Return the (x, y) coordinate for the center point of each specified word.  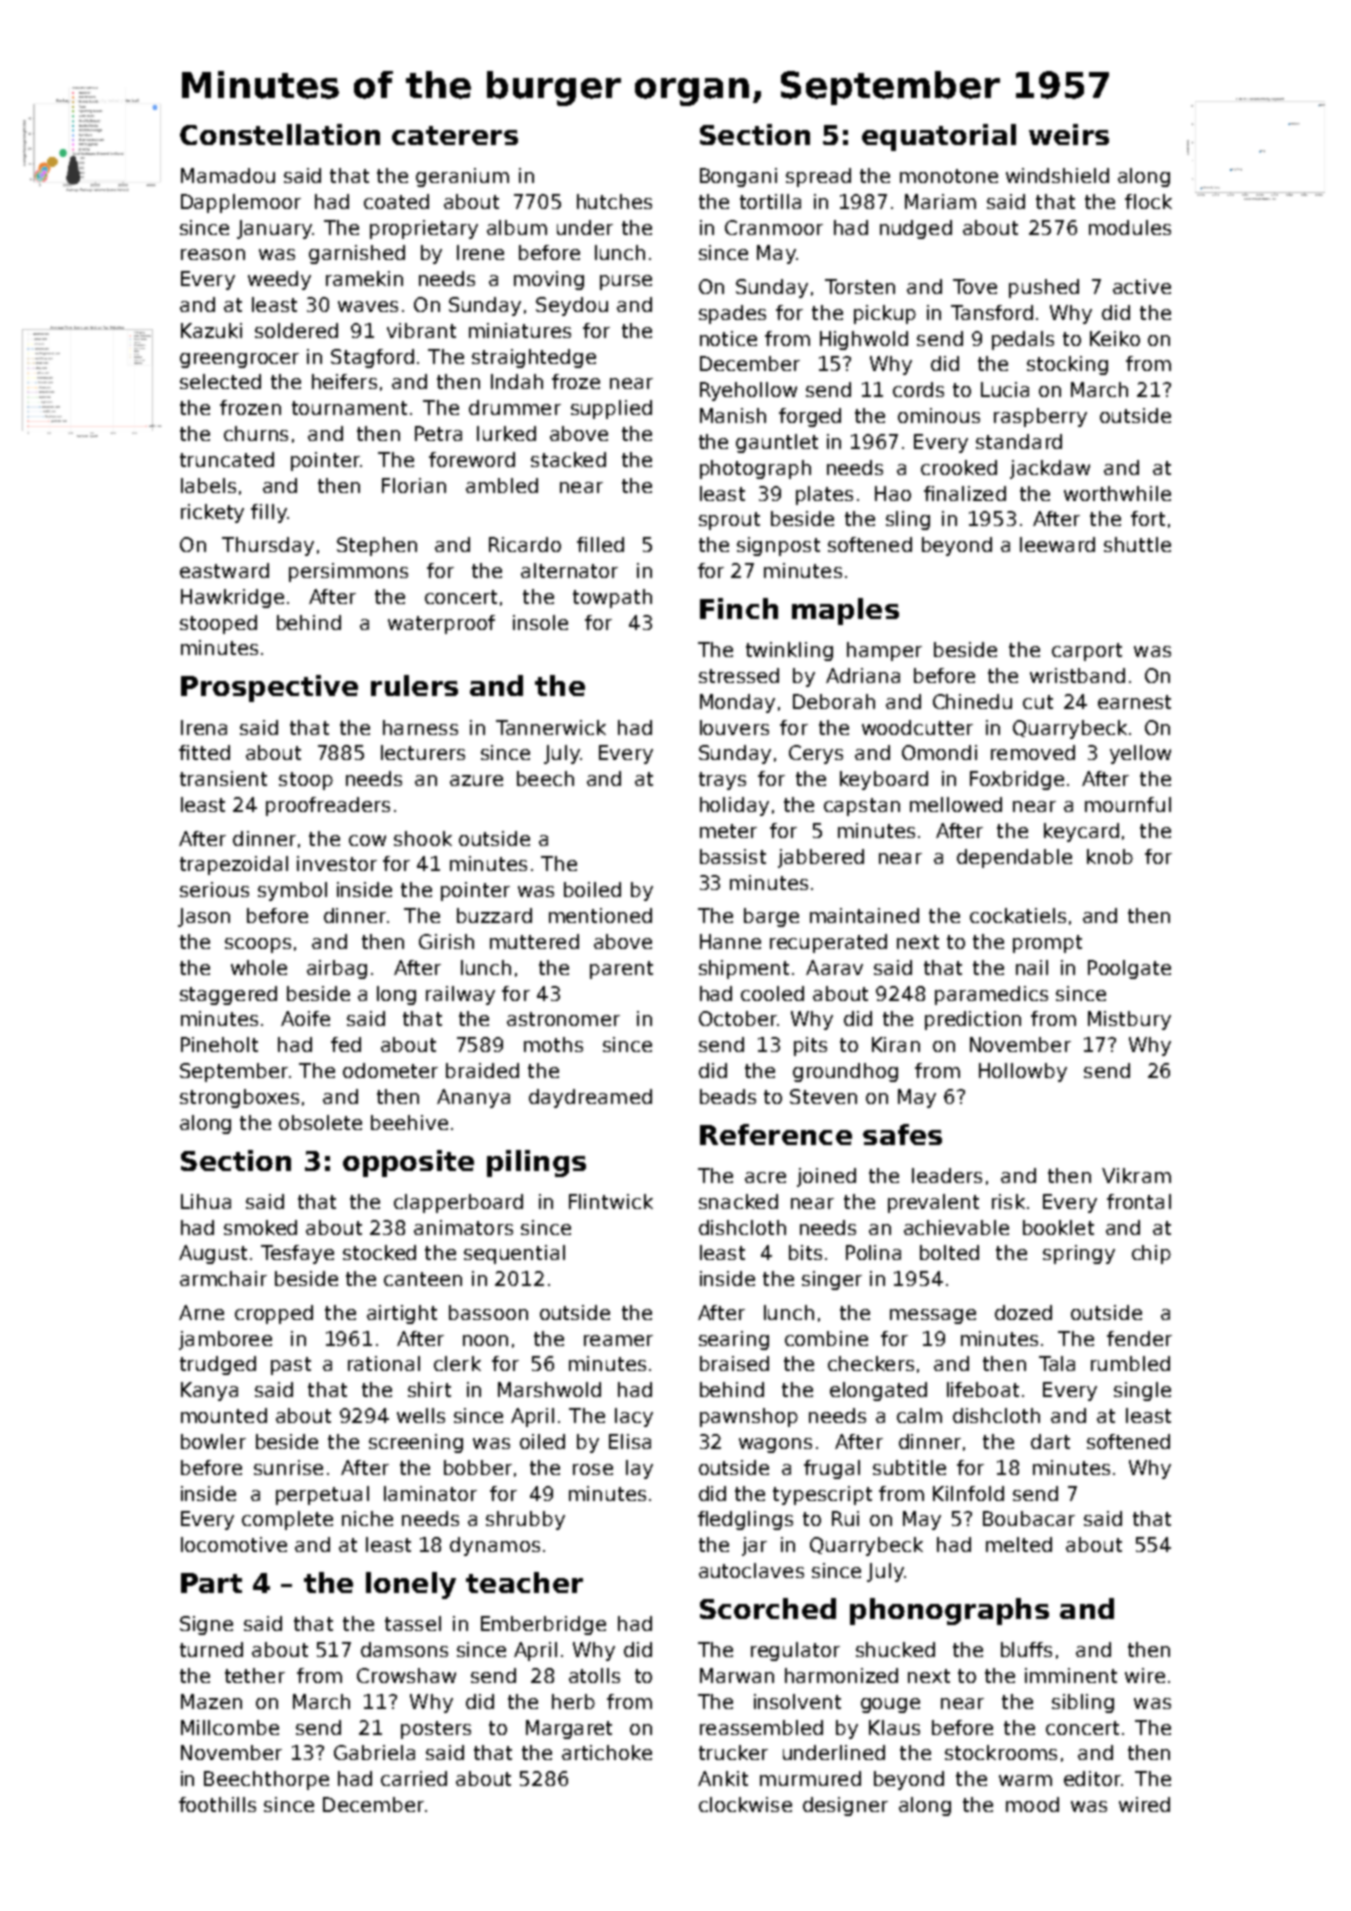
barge (771, 917)
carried (414, 1778)
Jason (204, 917)
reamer (618, 1340)
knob (1110, 856)
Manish (733, 415)
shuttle (1137, 544)
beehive (409, 1122)
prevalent (933, 1203)
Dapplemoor (241, 203)
